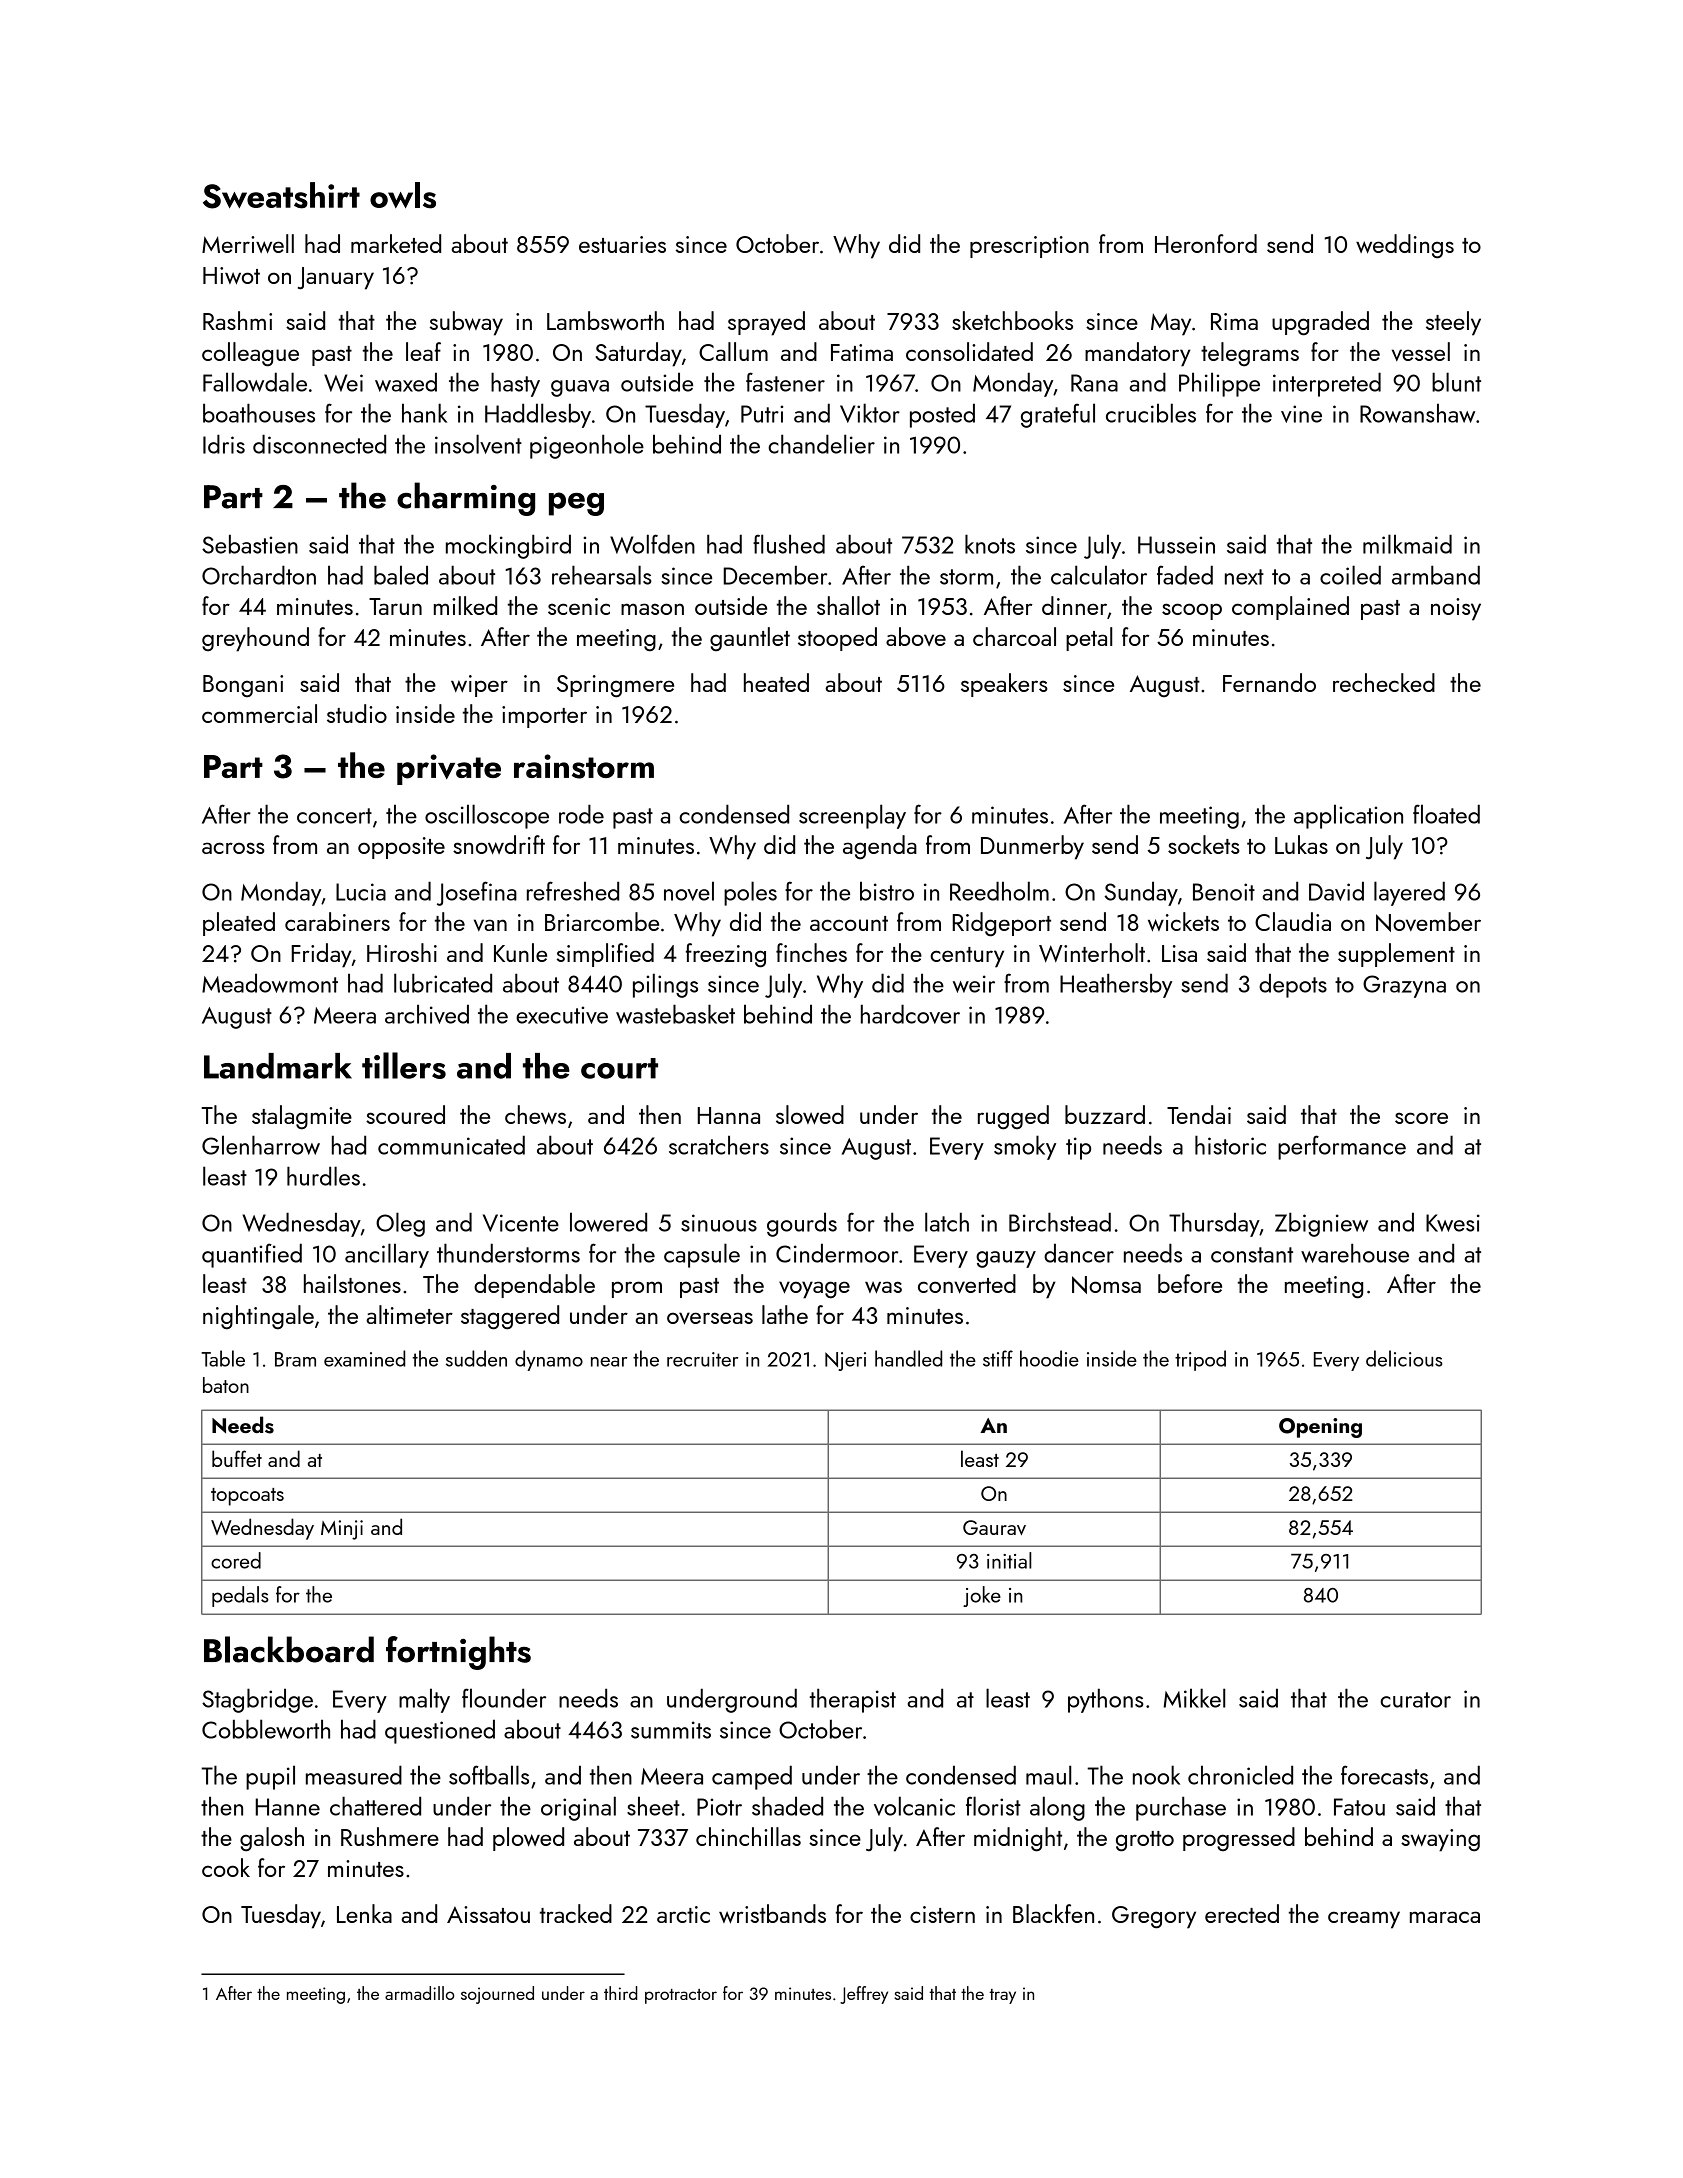 This page has width=1683, height=2178. What do you see at coordinates (999, 891) in the page?
I see `Reedholm` at bounding box center [999, 891].
